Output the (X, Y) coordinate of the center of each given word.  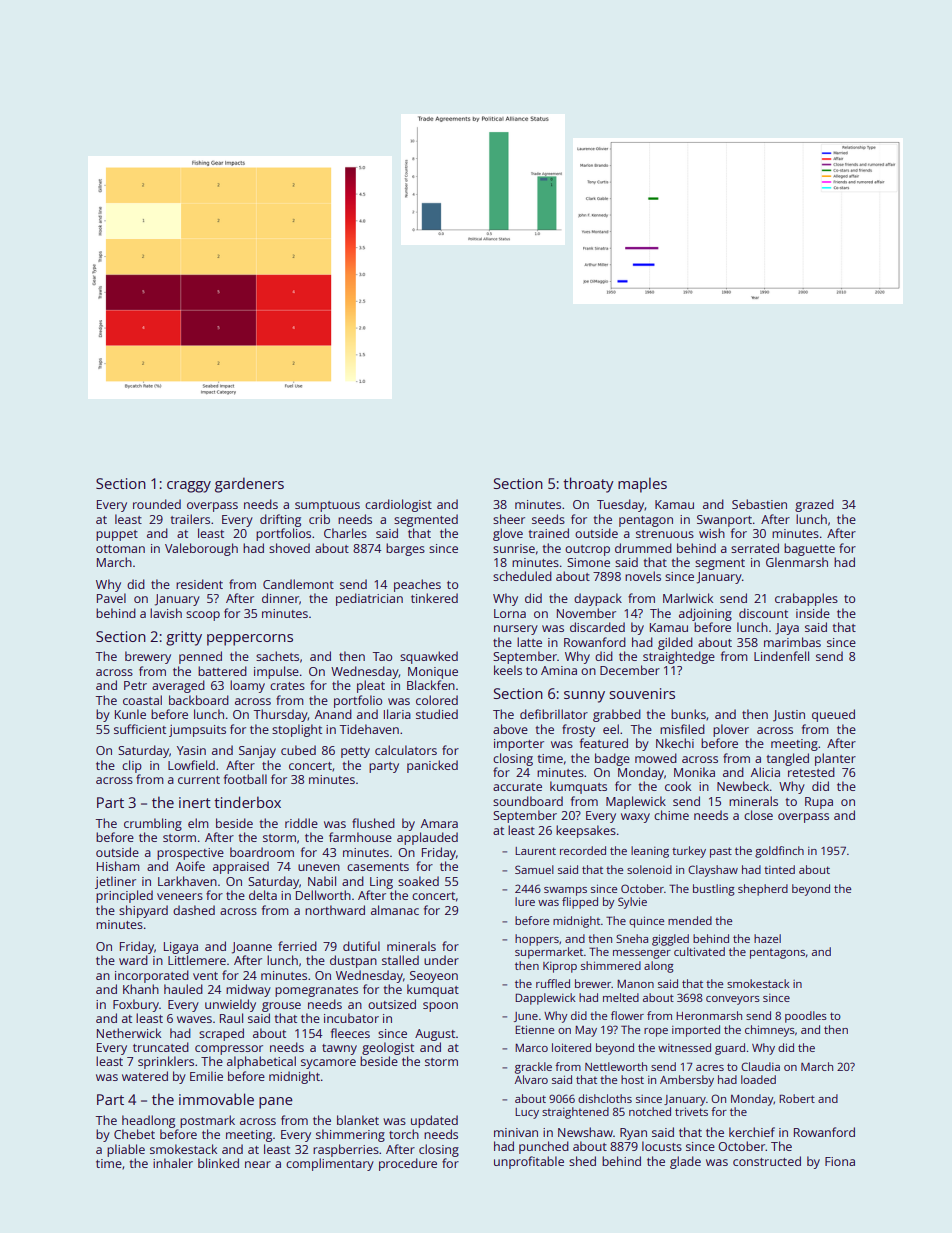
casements (378, 867)
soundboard (528, 801)
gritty (184, 638)
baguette (809, 549)
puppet (117, 535)
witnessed (684, 1047)
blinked (218, 1163)
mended (690, 920)
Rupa (819, 803)
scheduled (522, 576)
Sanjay (257, 752)
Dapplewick (545, 999)
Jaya (787, 629)
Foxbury (136, 1005)
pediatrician (369, 599)
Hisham (118, 866)
